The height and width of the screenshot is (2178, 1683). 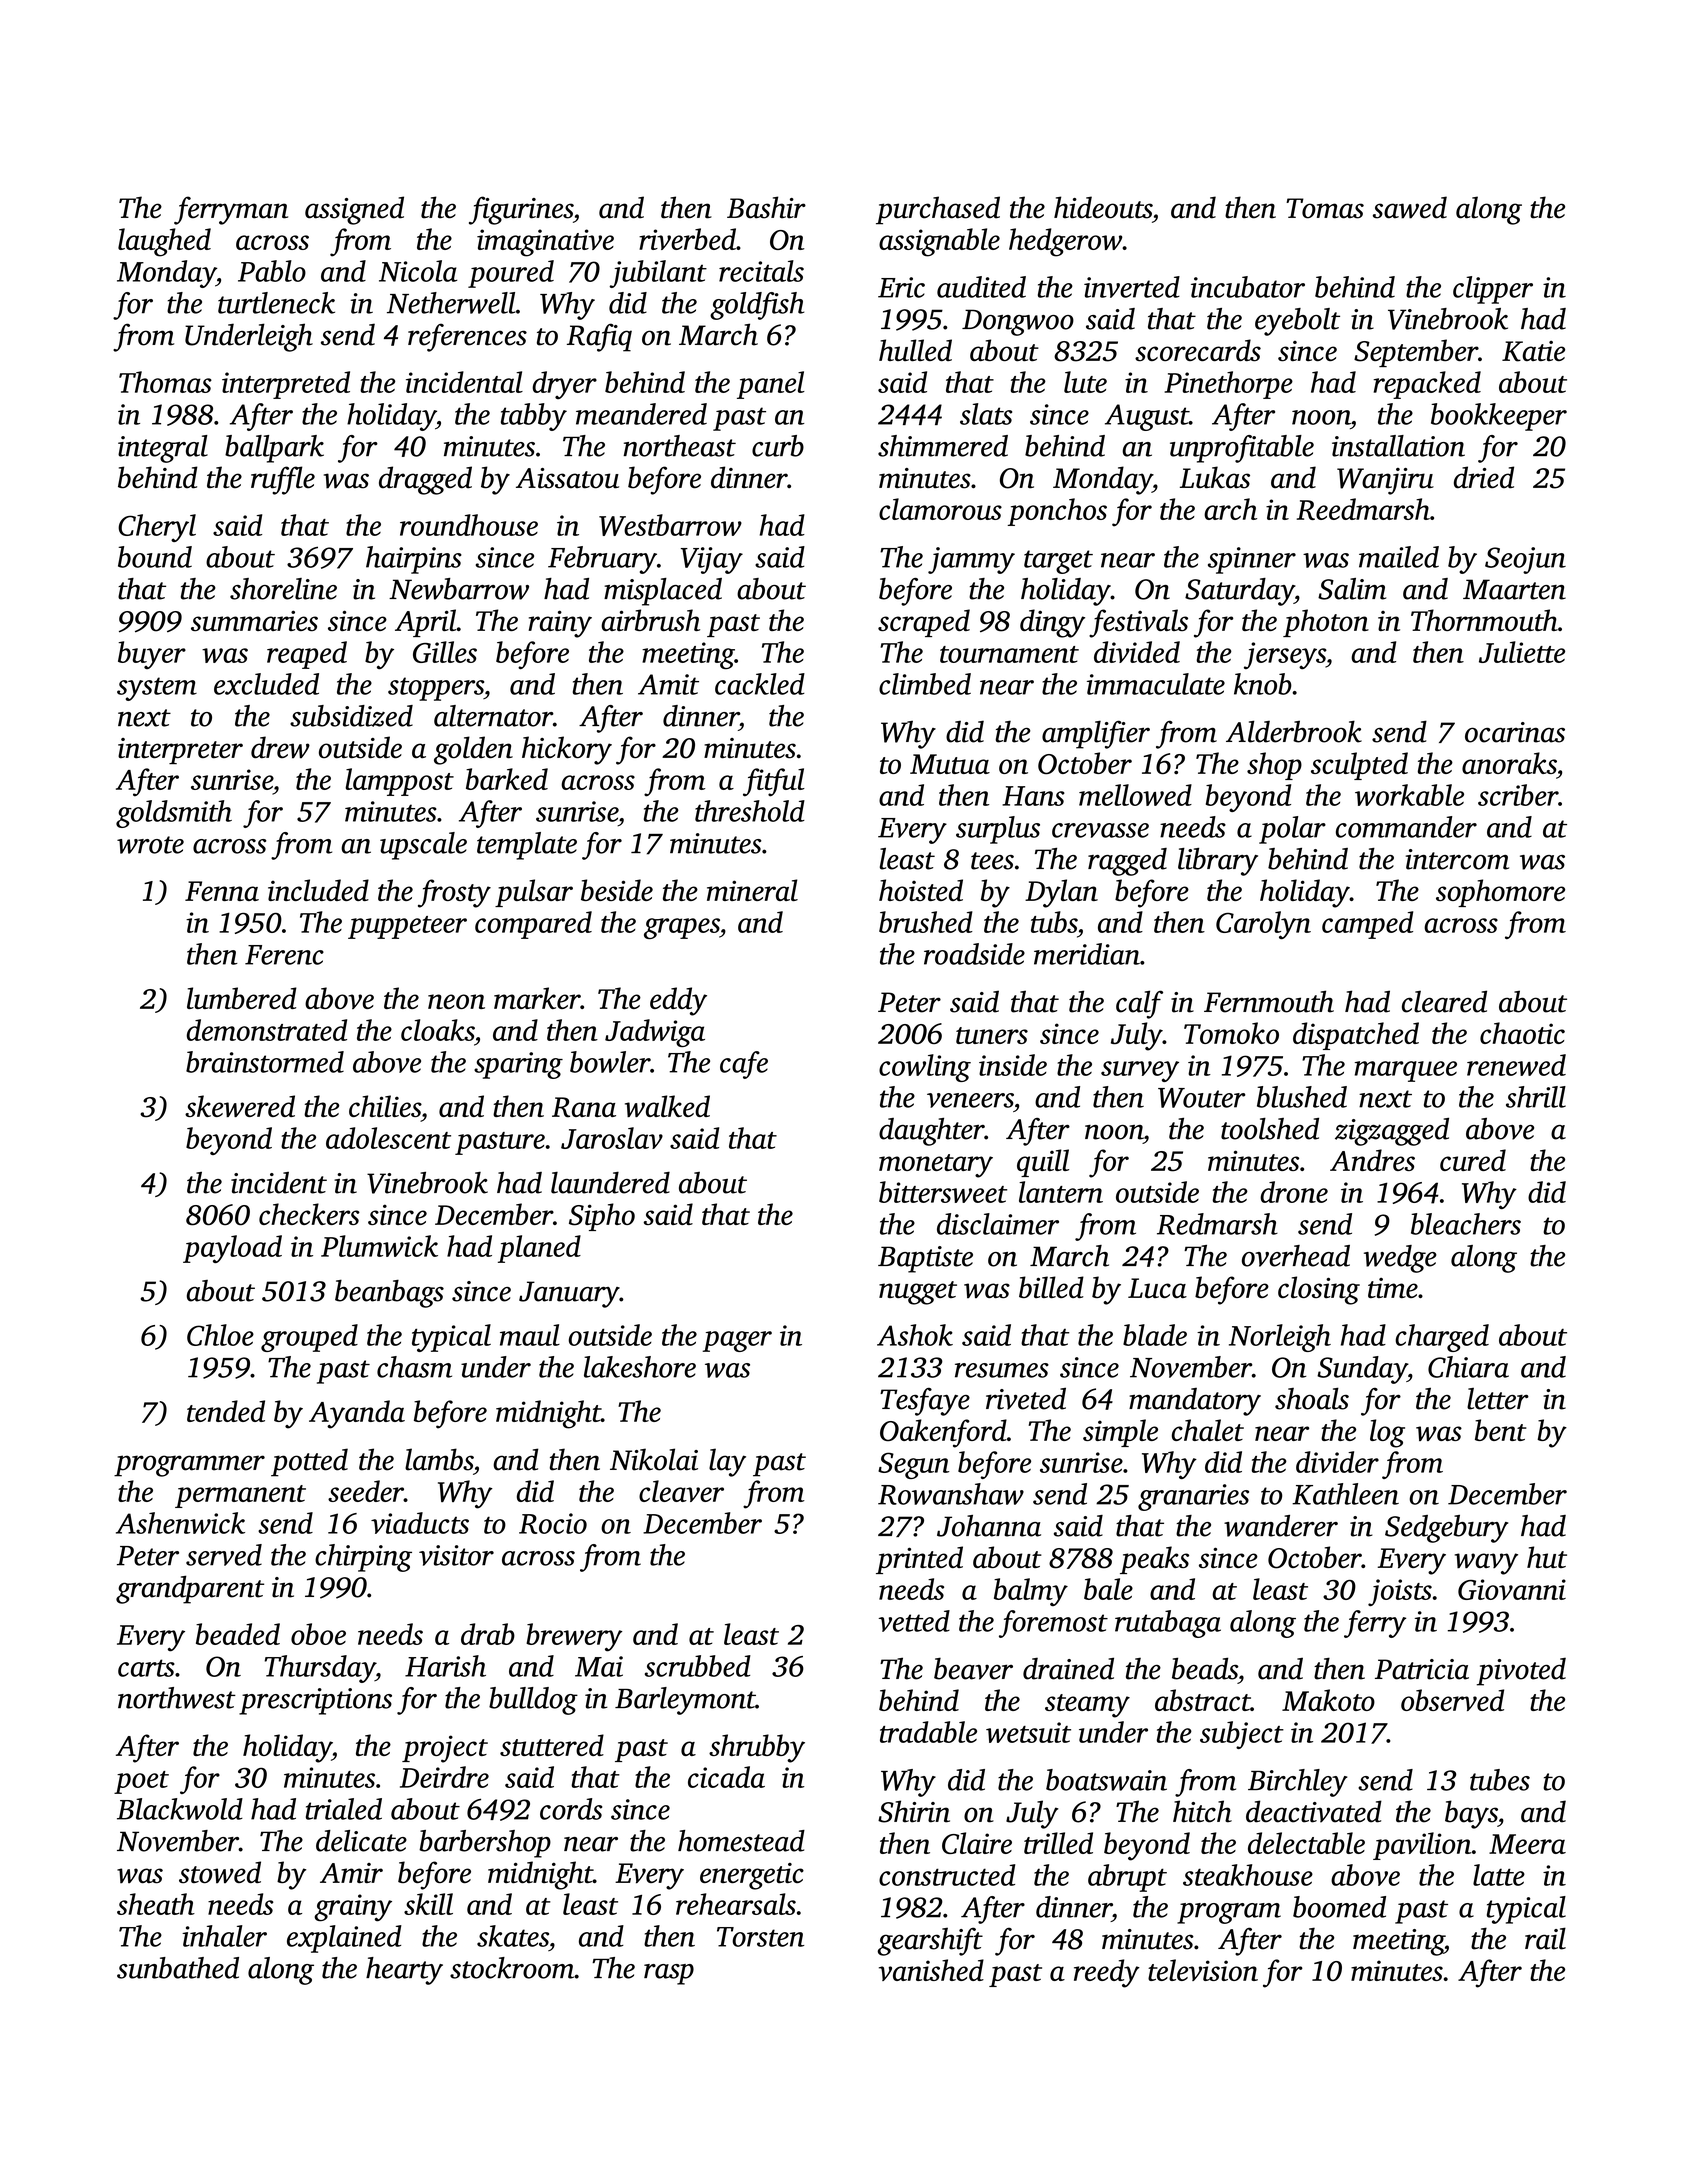 I want to click on Rocio, so click(x=553, y=1523).
